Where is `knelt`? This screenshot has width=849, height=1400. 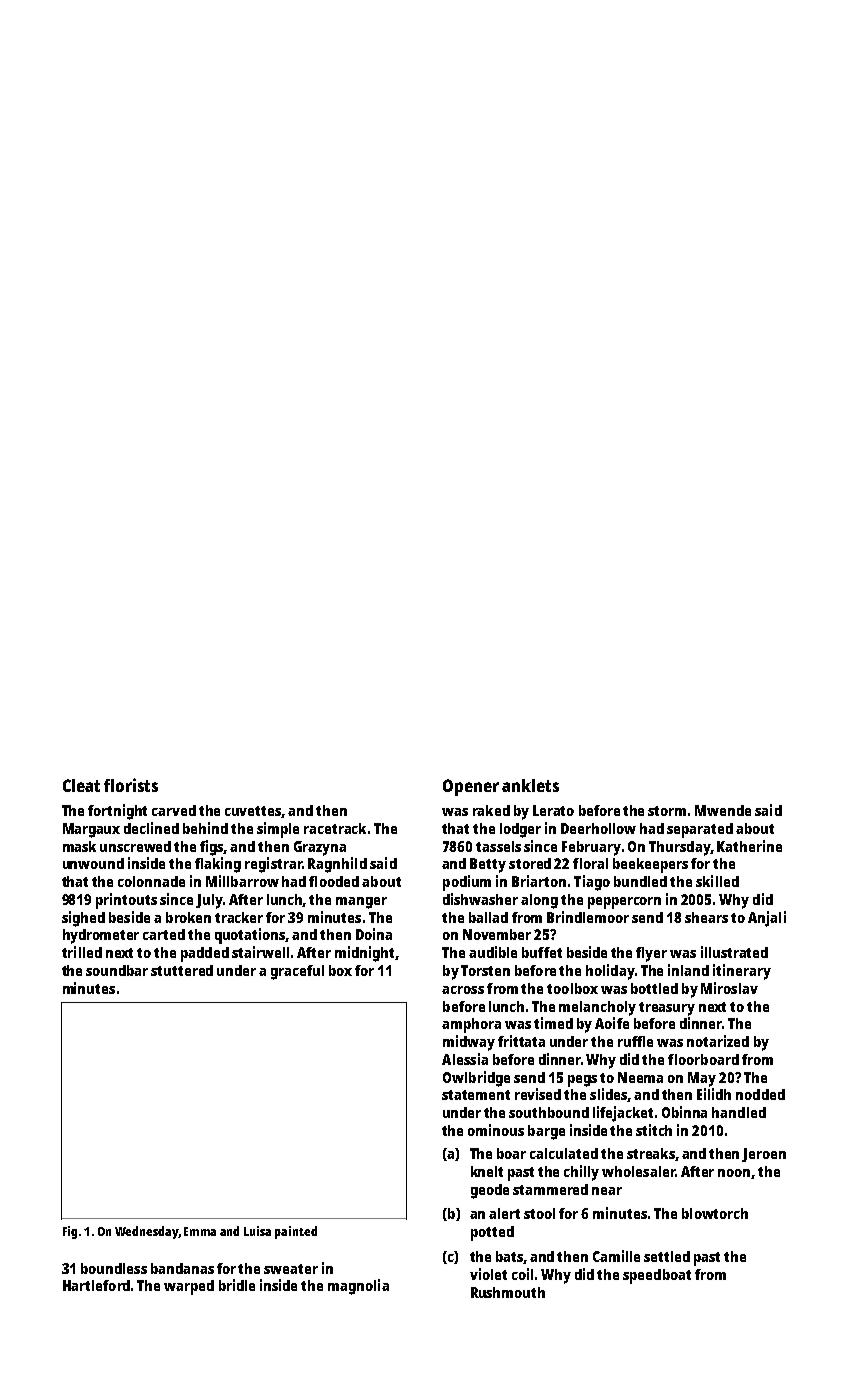 knelt is located at coordinates (487, 1171).
